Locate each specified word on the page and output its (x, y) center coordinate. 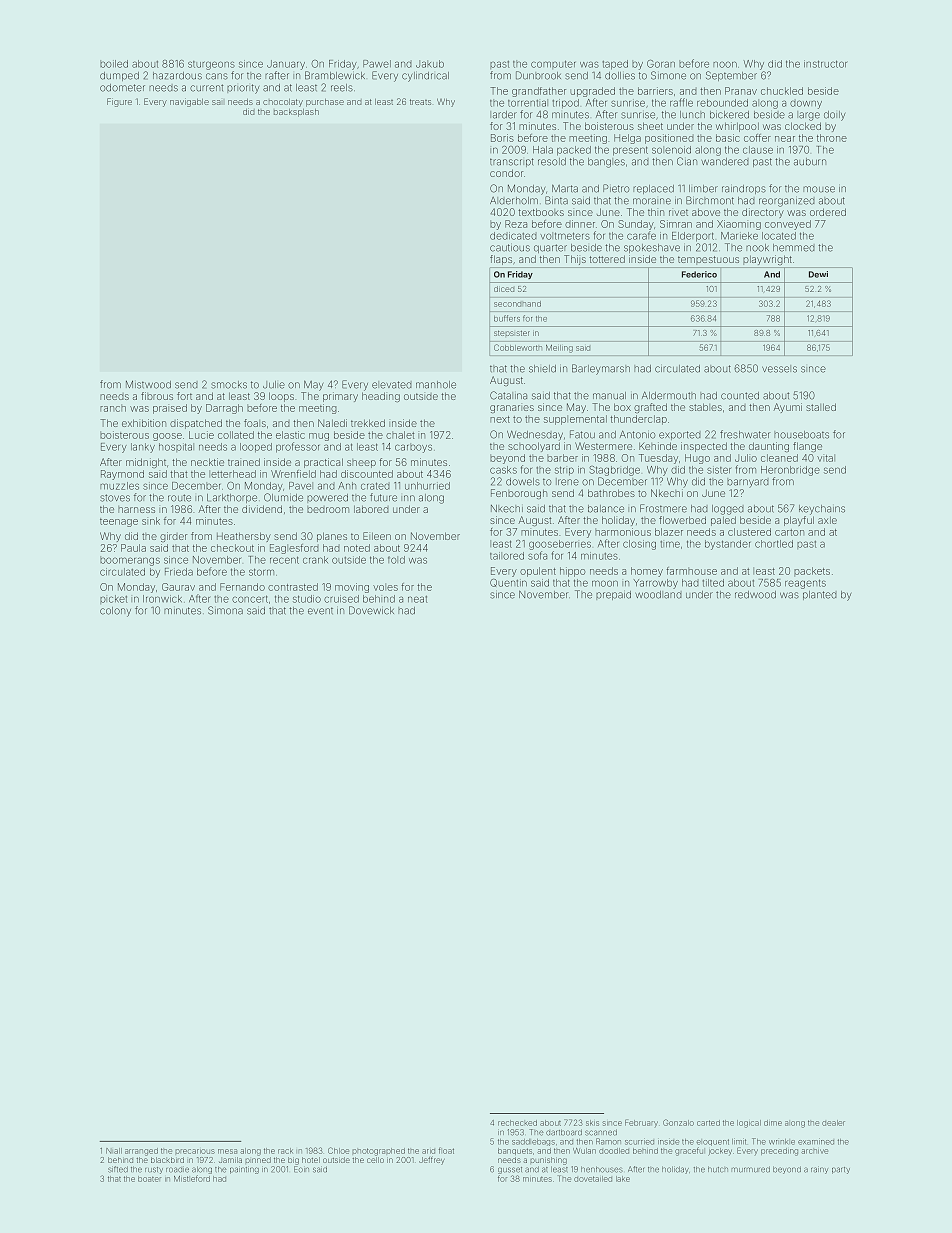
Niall (114, 1151)
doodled (614, 1151)
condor (507, 173)
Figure (119, 102)
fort (184, 396)
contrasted (293, 587)
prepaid (613, 595)
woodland (658, 595)
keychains (822, 510)
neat (418, 599)
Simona (225, 610)
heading (381, 397)
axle (827, 520)
